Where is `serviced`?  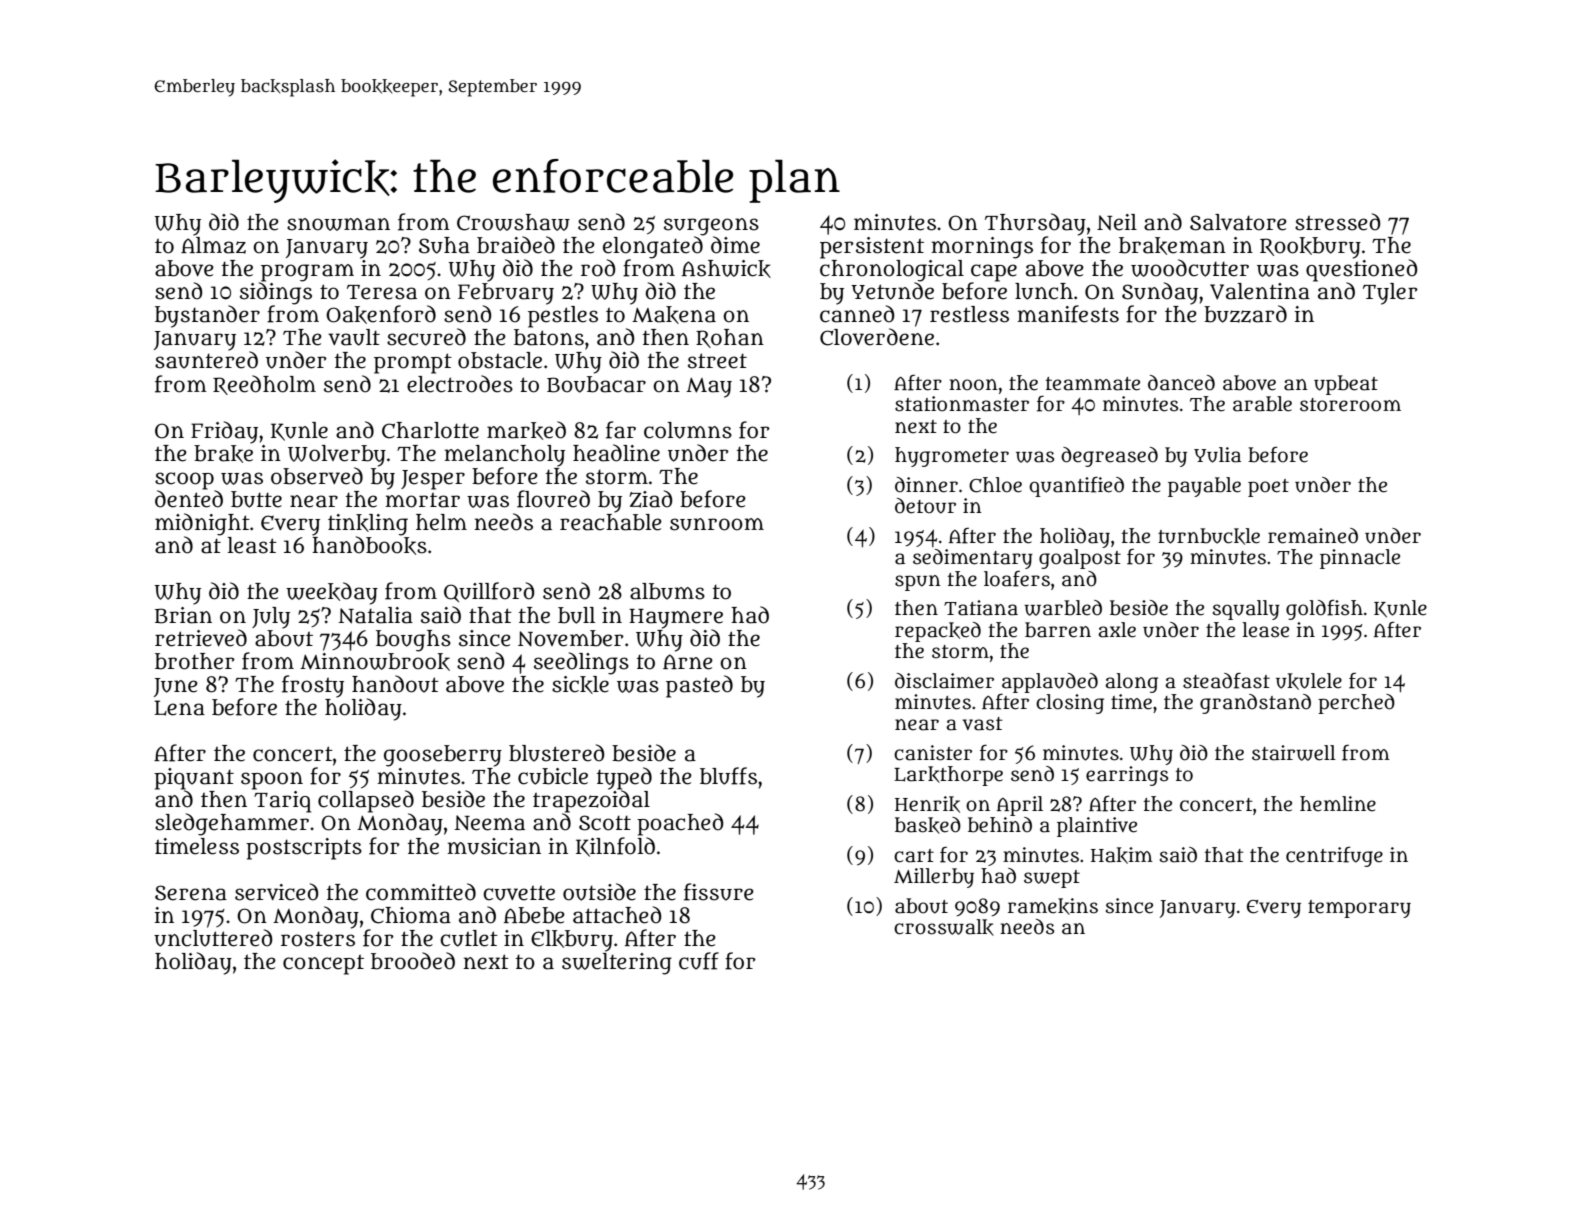
serviced is located at coordinates (276, 892).
